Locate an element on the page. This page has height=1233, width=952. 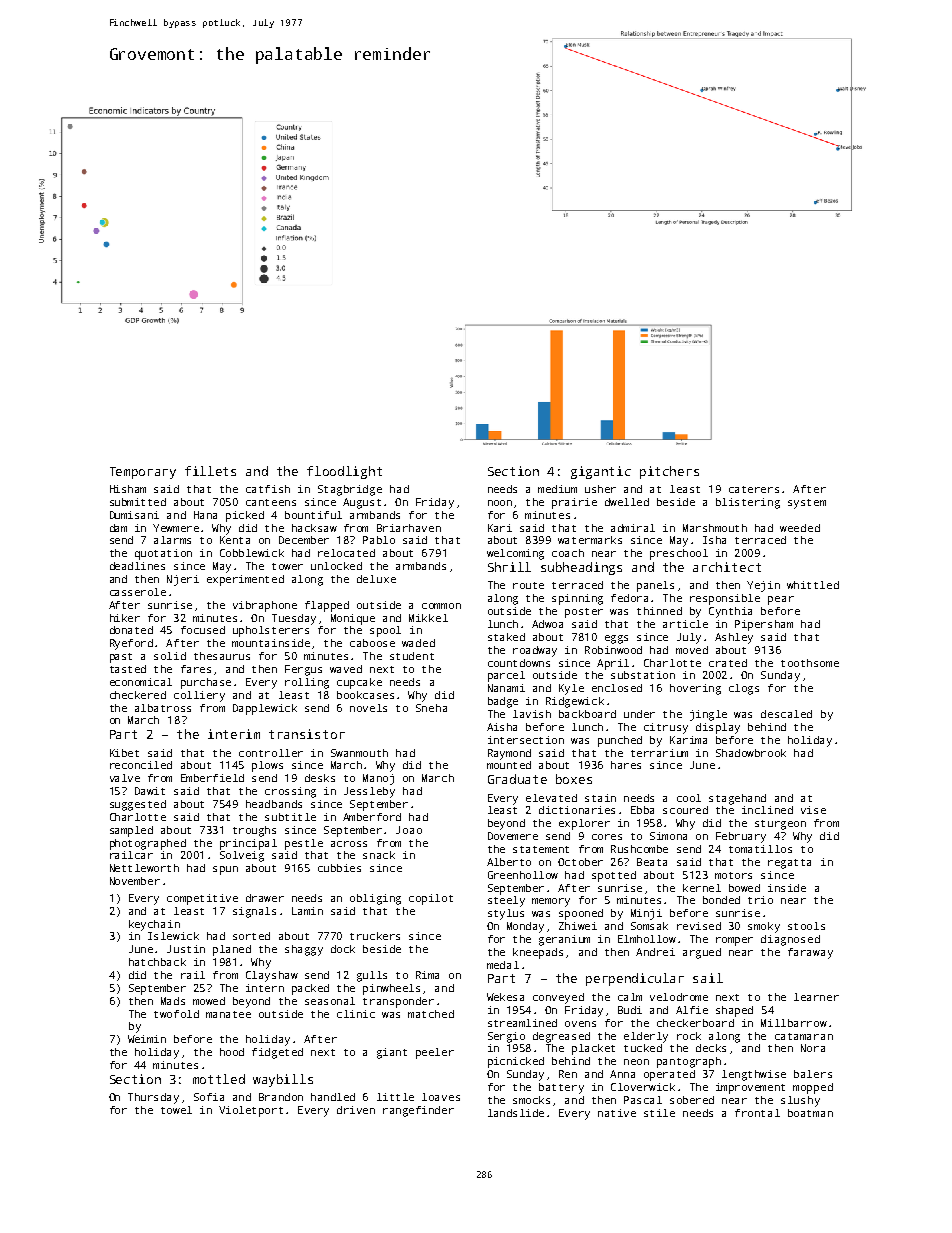
Briarhaven is located at coordinates (409, 528).
